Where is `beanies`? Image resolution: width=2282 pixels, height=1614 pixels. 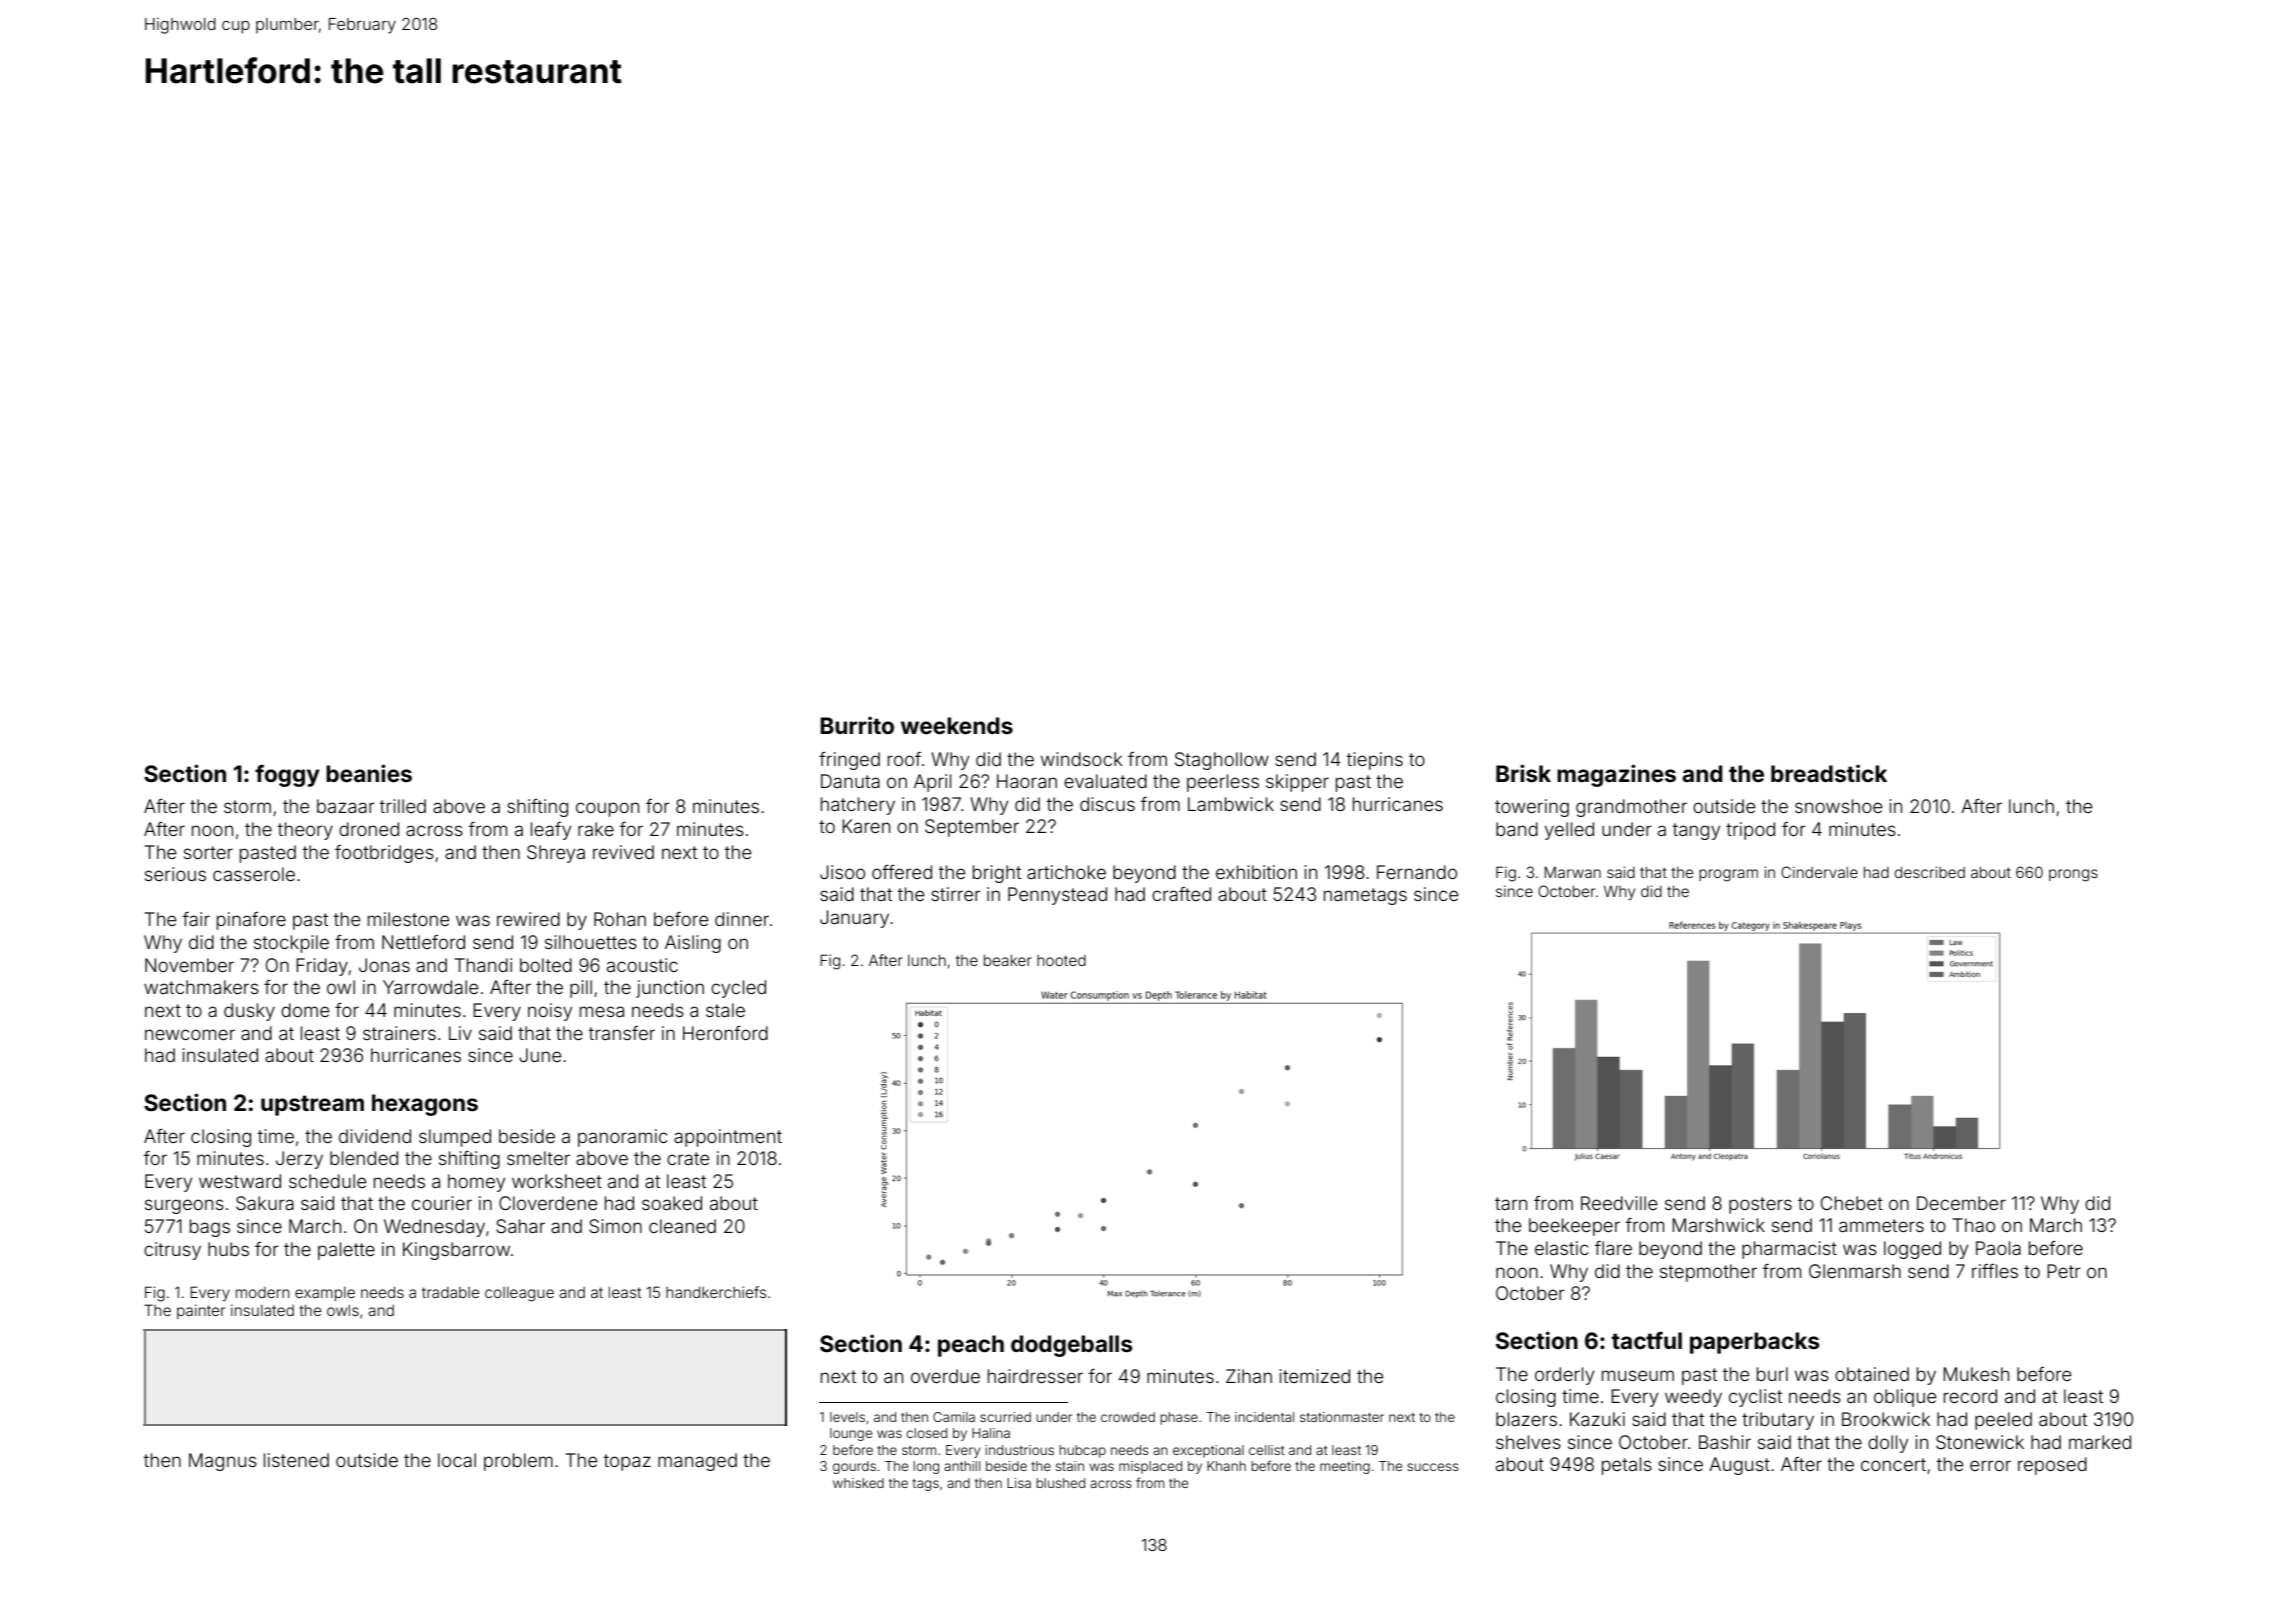
beanies is located at coordinates (369, 773).
